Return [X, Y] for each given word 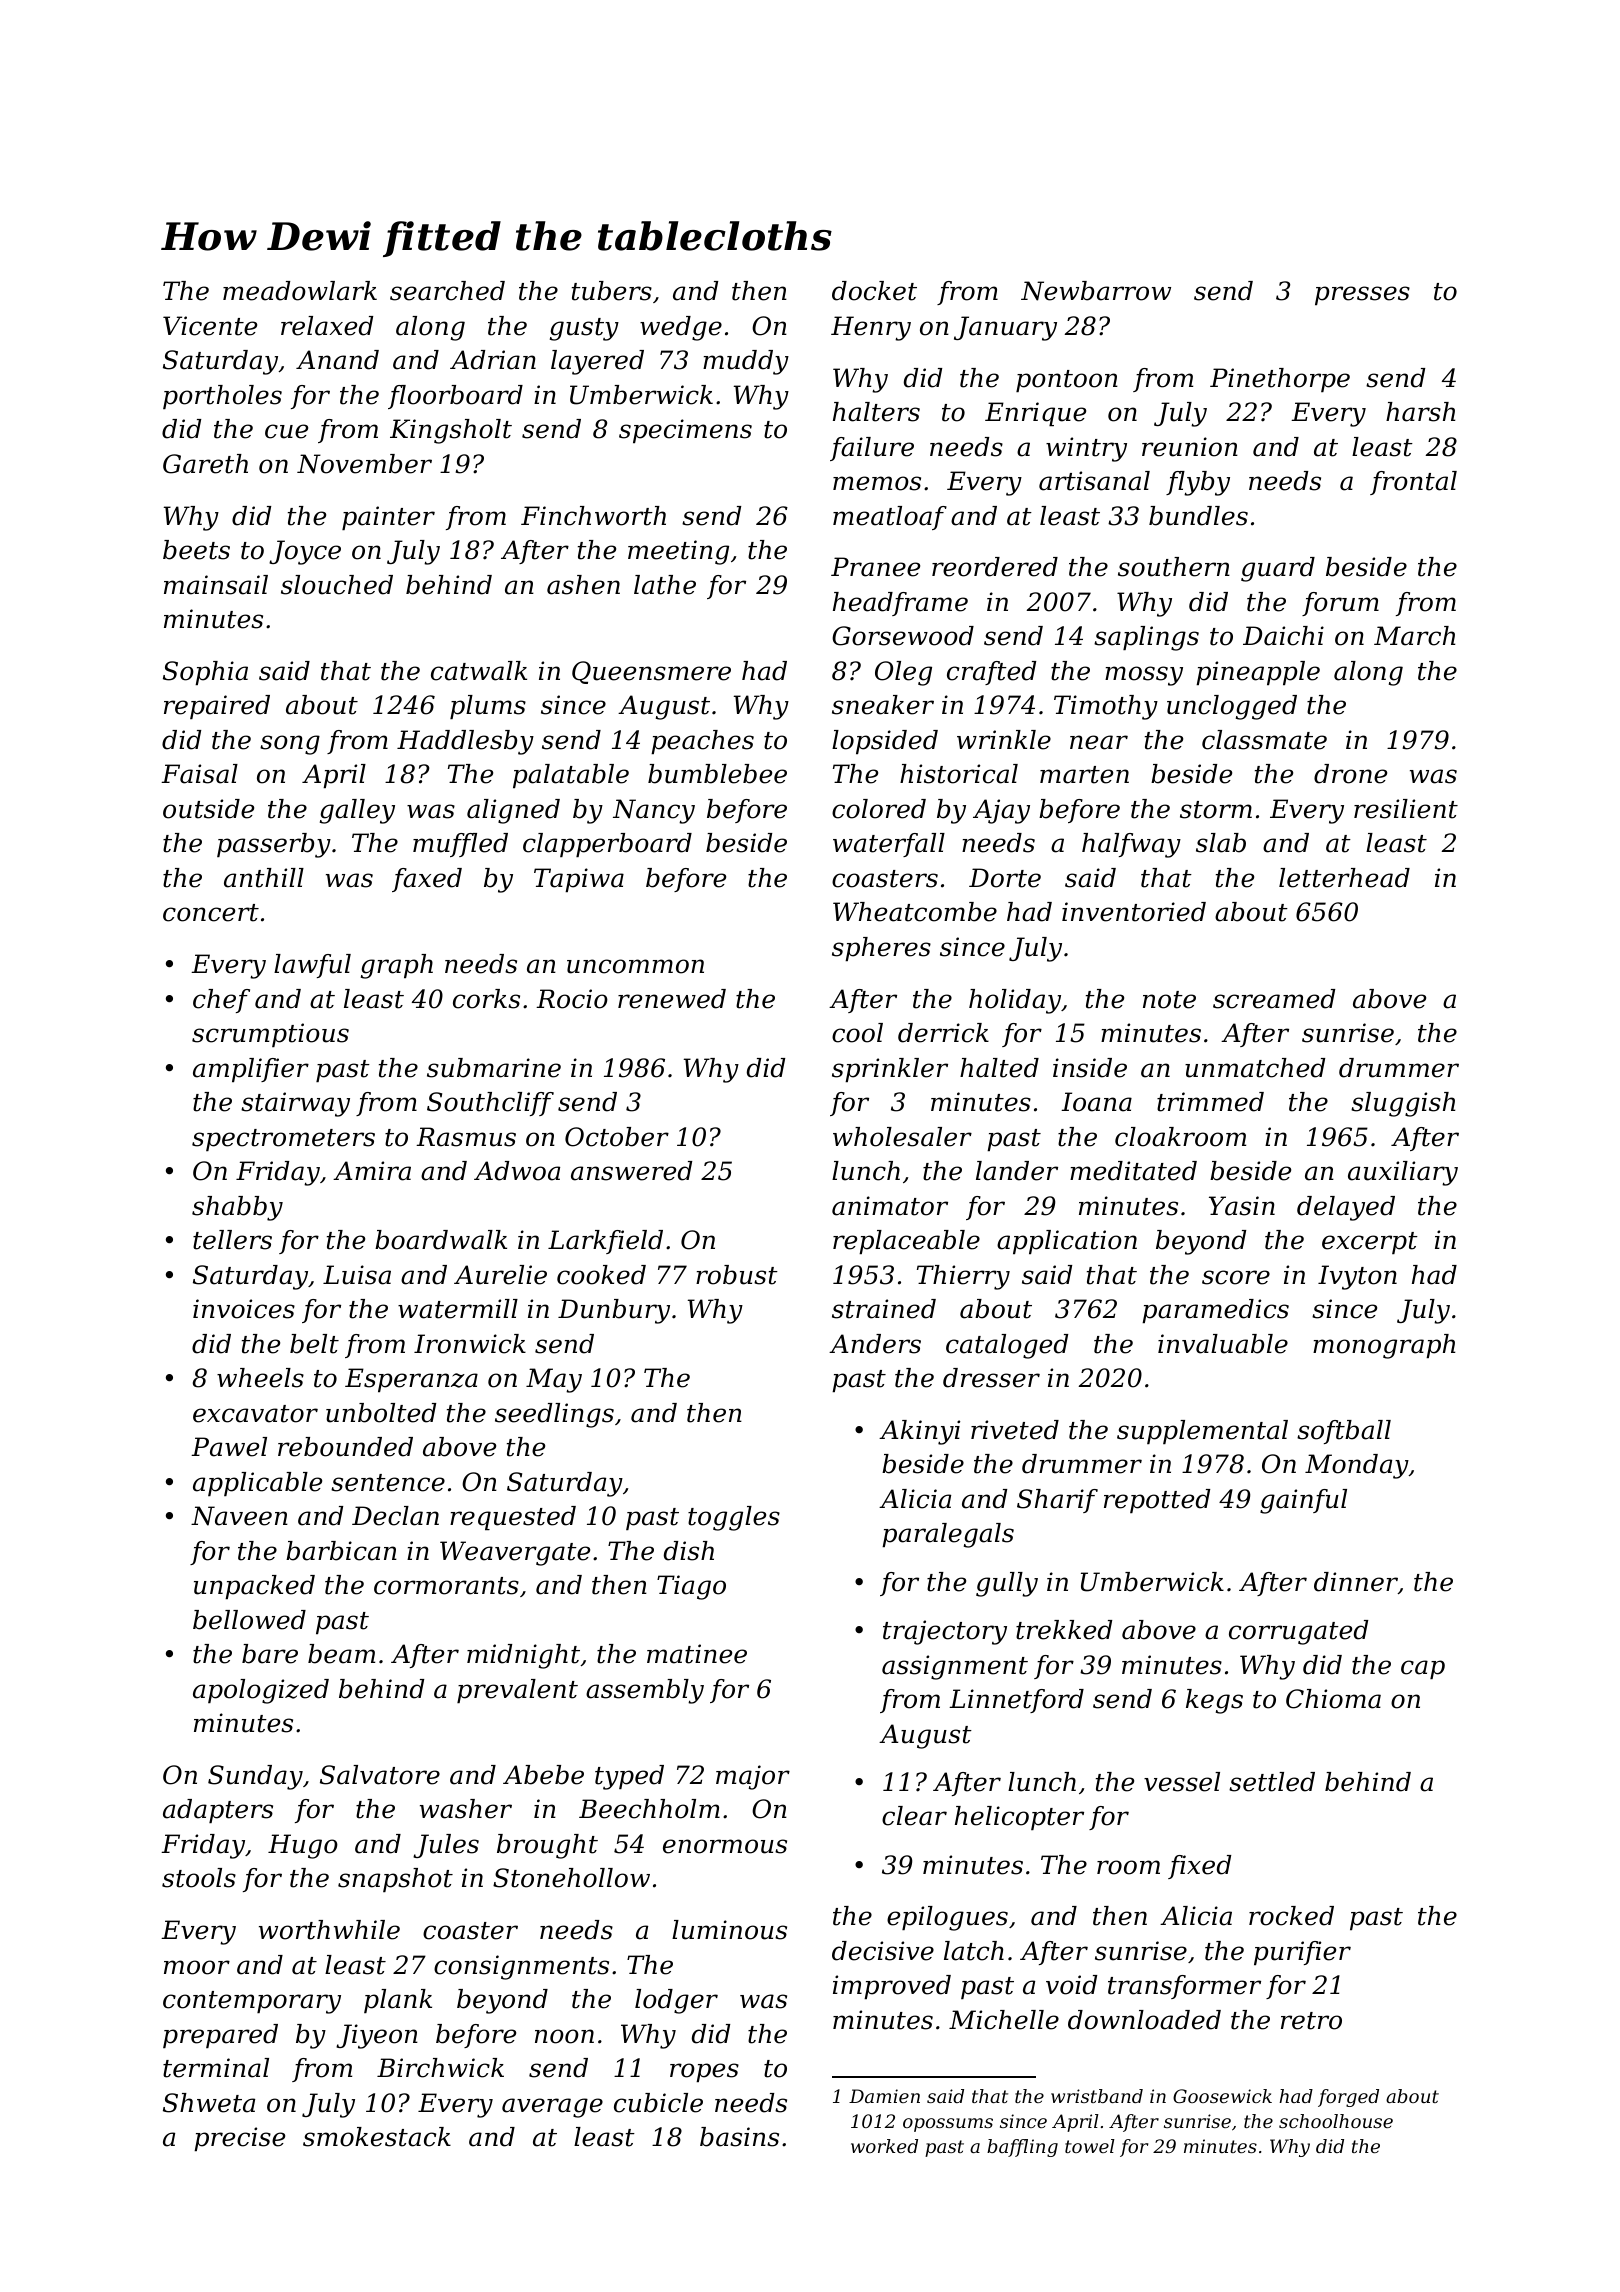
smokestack [377, 2137]
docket [874, 291]
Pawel [229, 1447]
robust [737, 1275]
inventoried [1134, 912]
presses [1362, 295]
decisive [883, 1951]
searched [447, 291]
